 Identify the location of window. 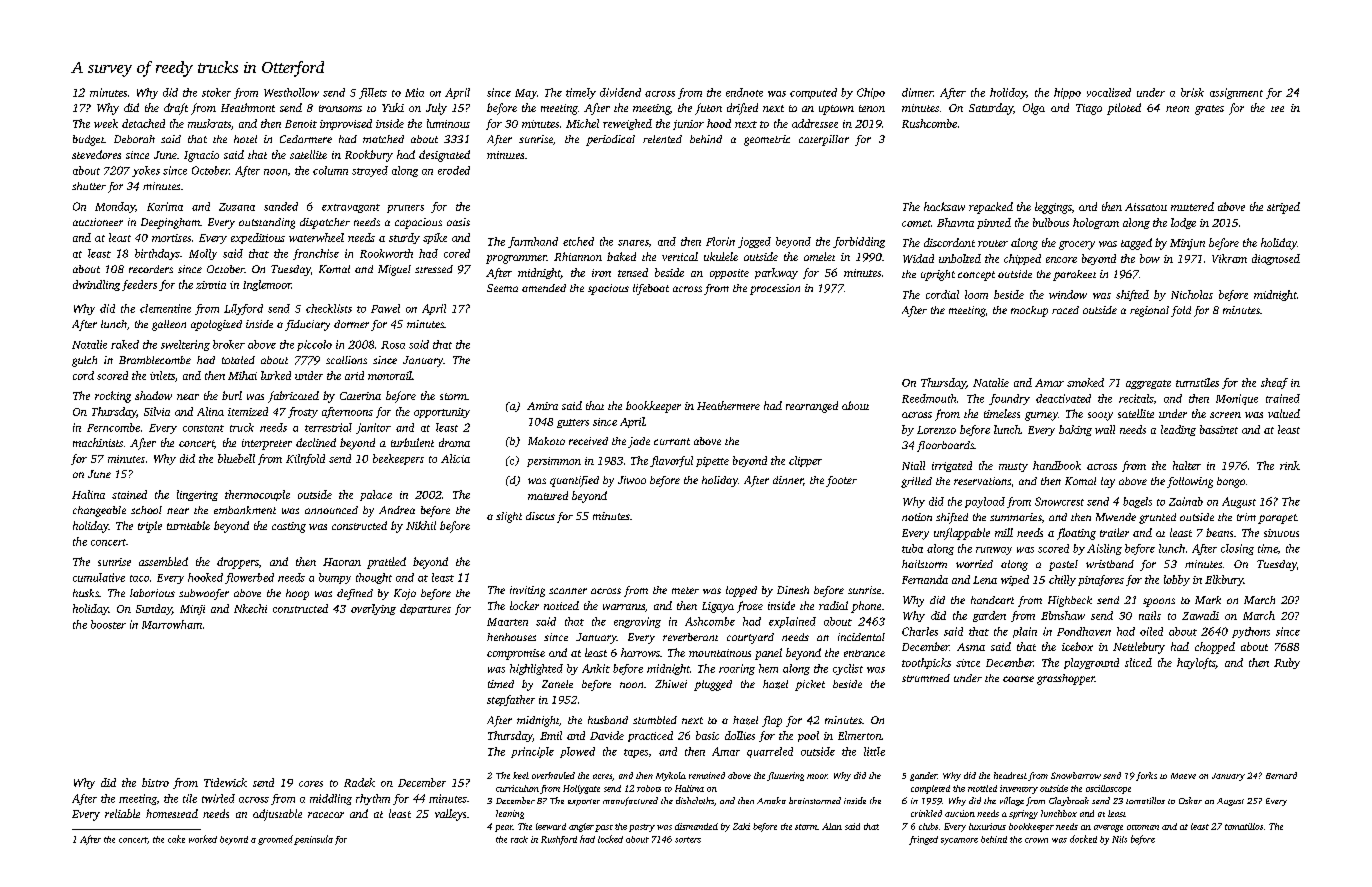
(1068, 294).
